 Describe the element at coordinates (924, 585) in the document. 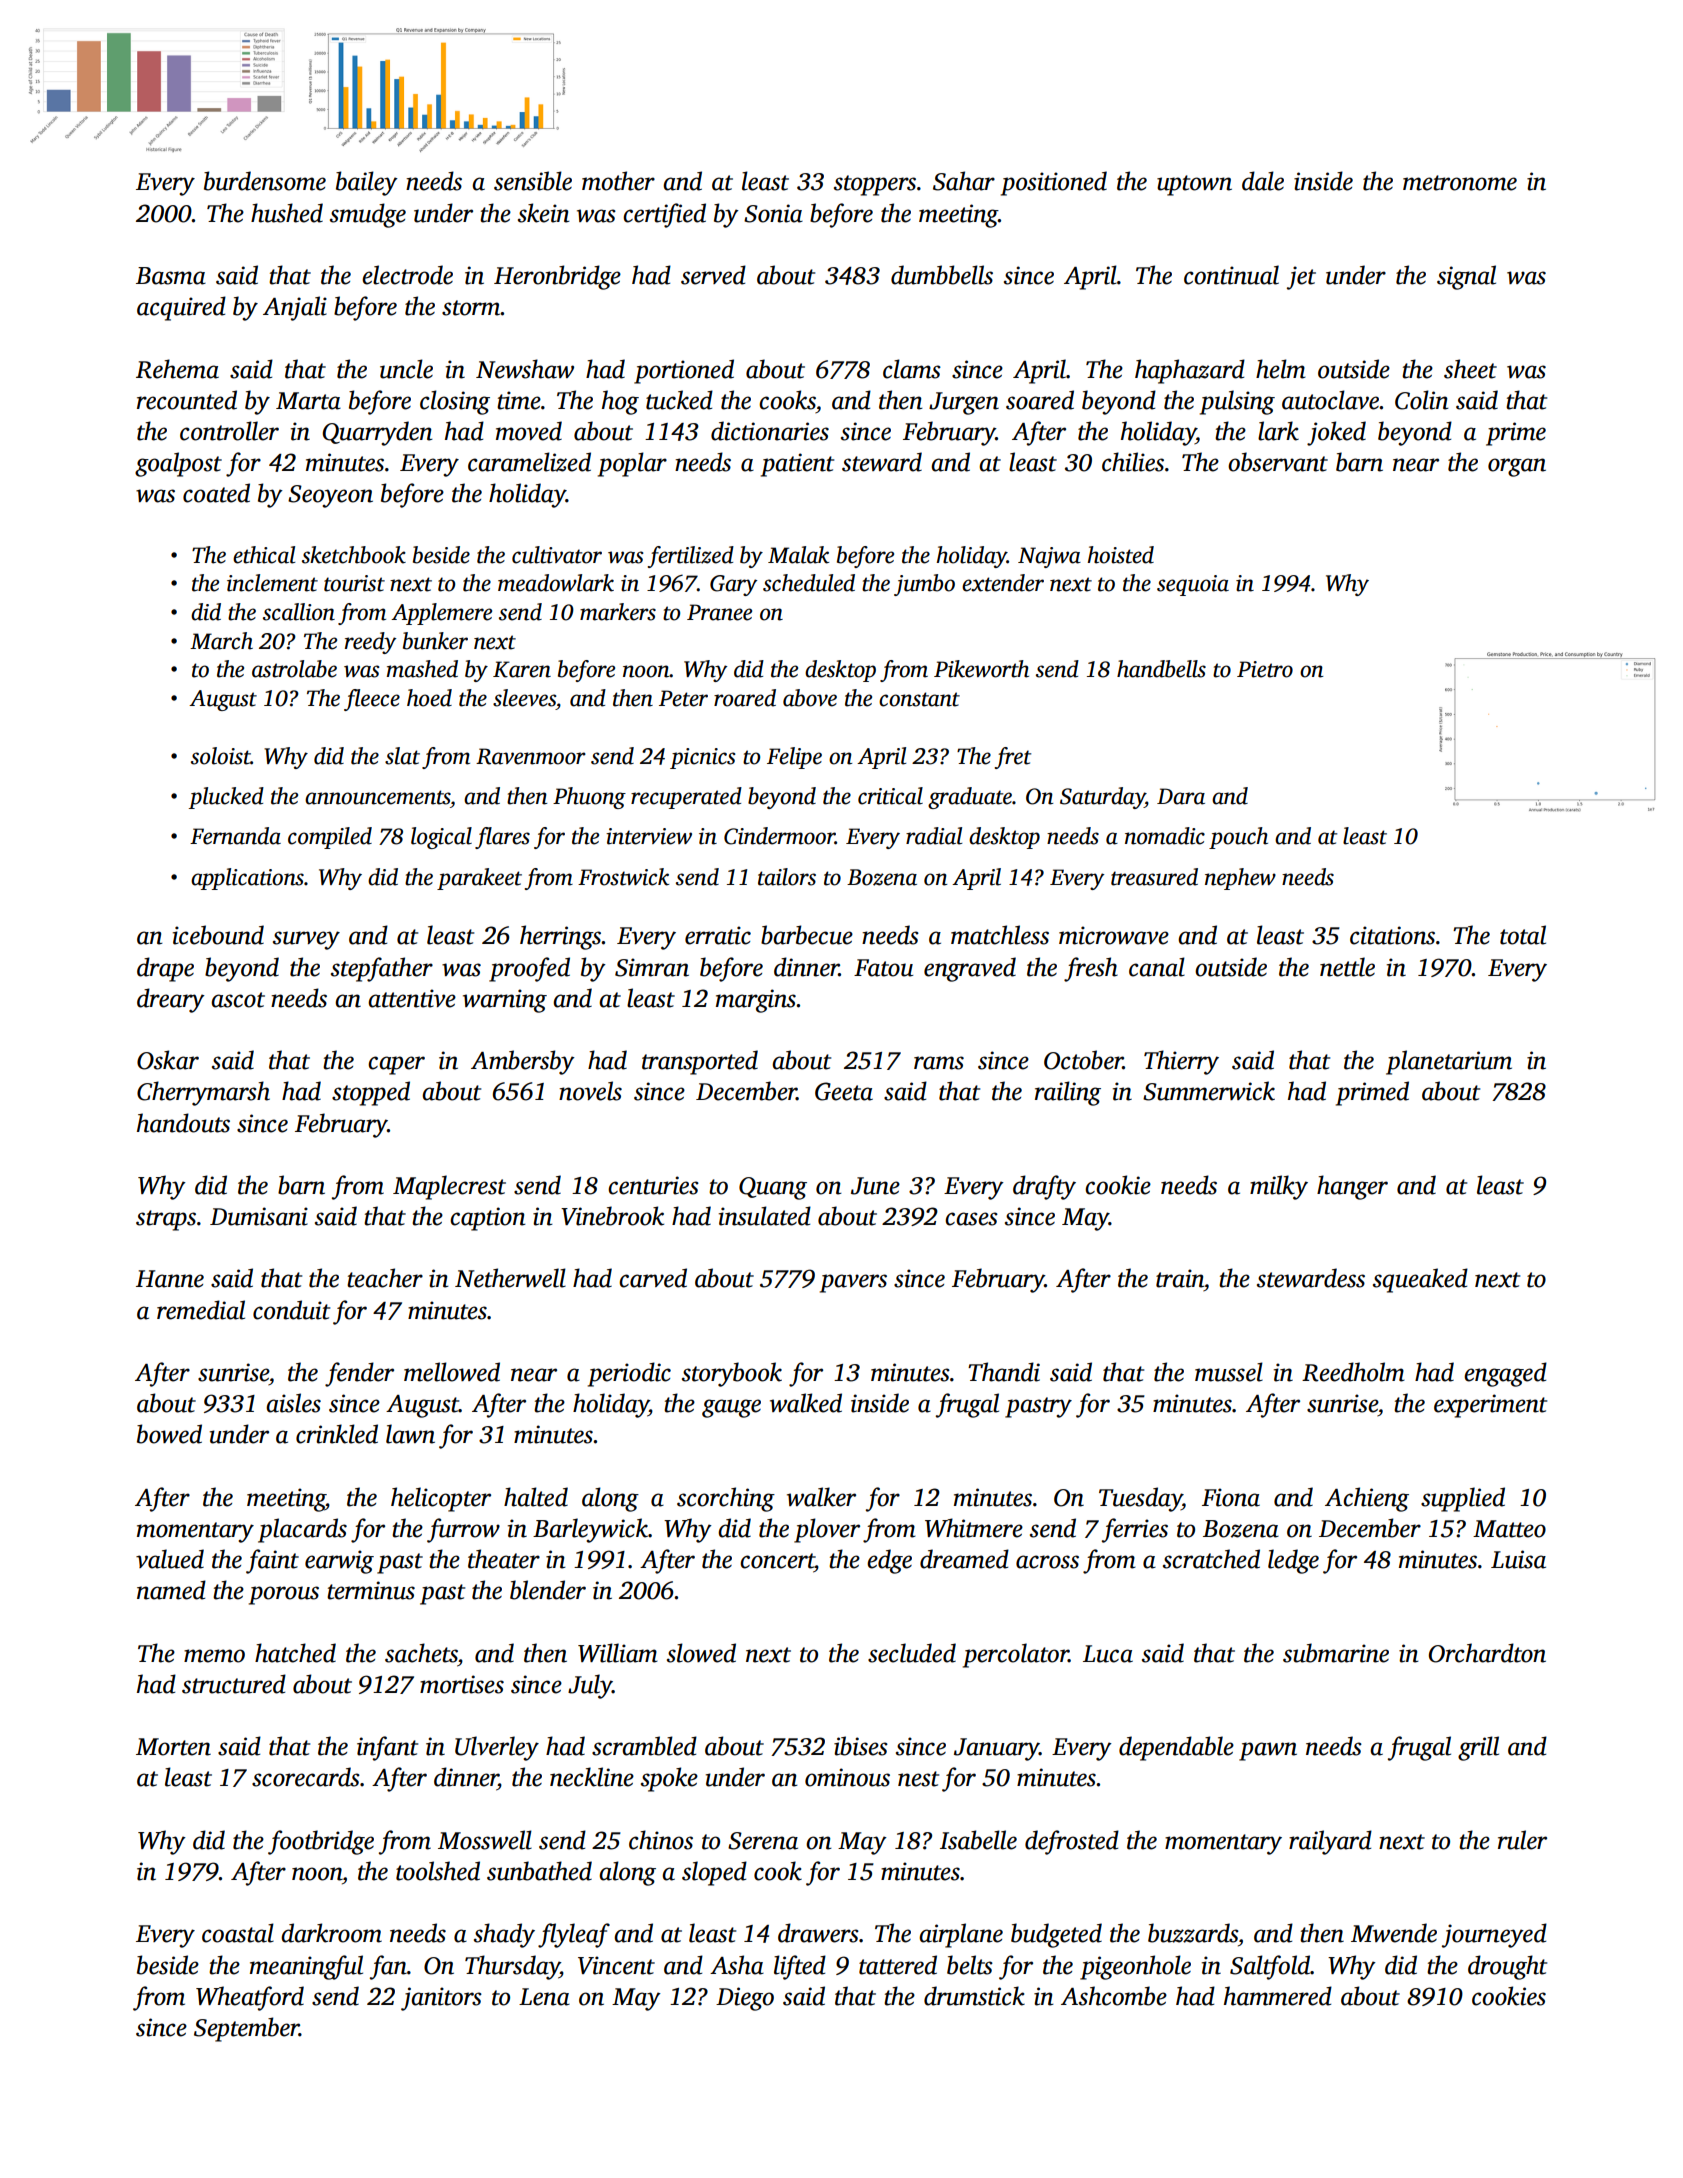

I see `jumbo` at that location.
